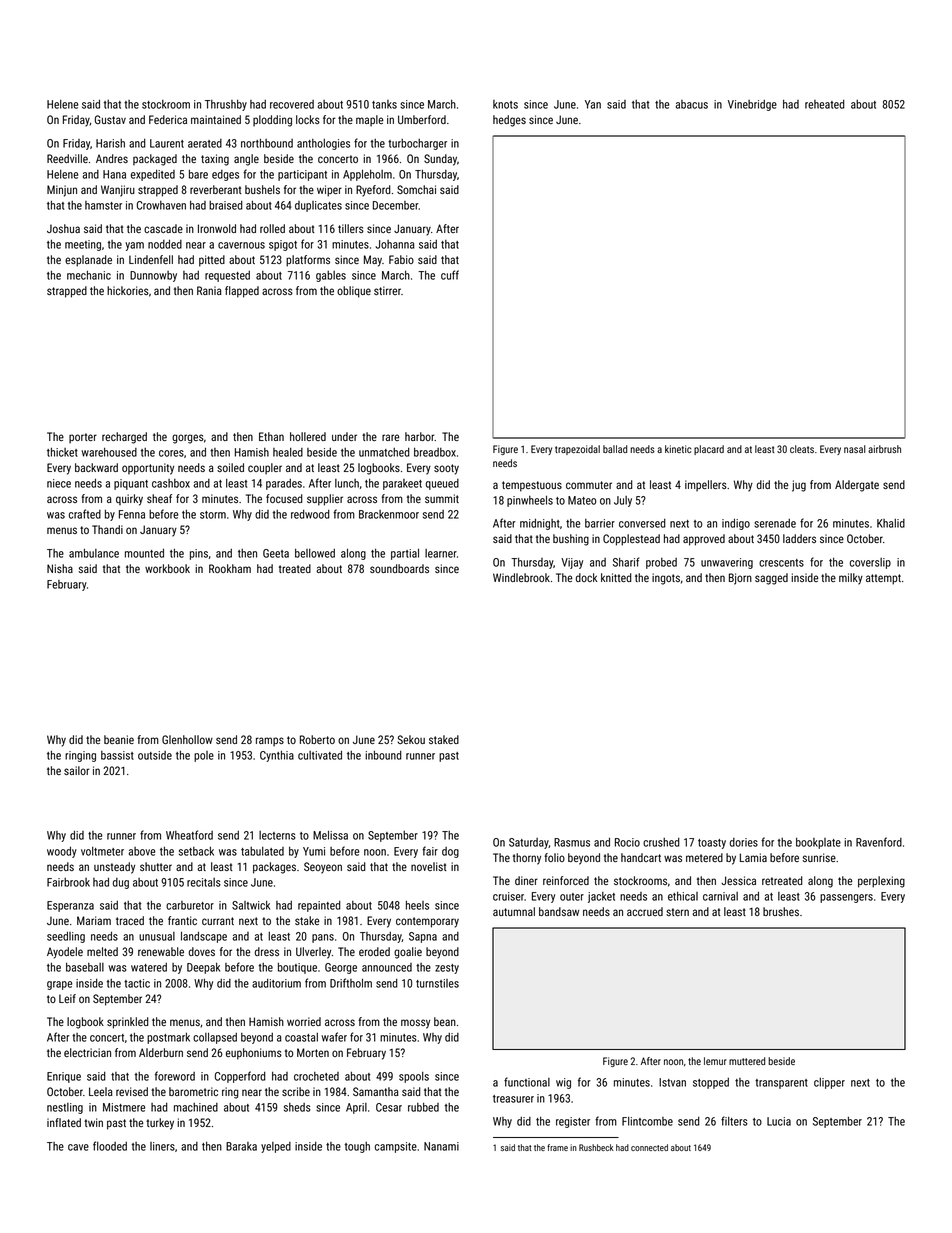  Describe the element at coordinates (344, 436) in the document. I see `under` at that location.
